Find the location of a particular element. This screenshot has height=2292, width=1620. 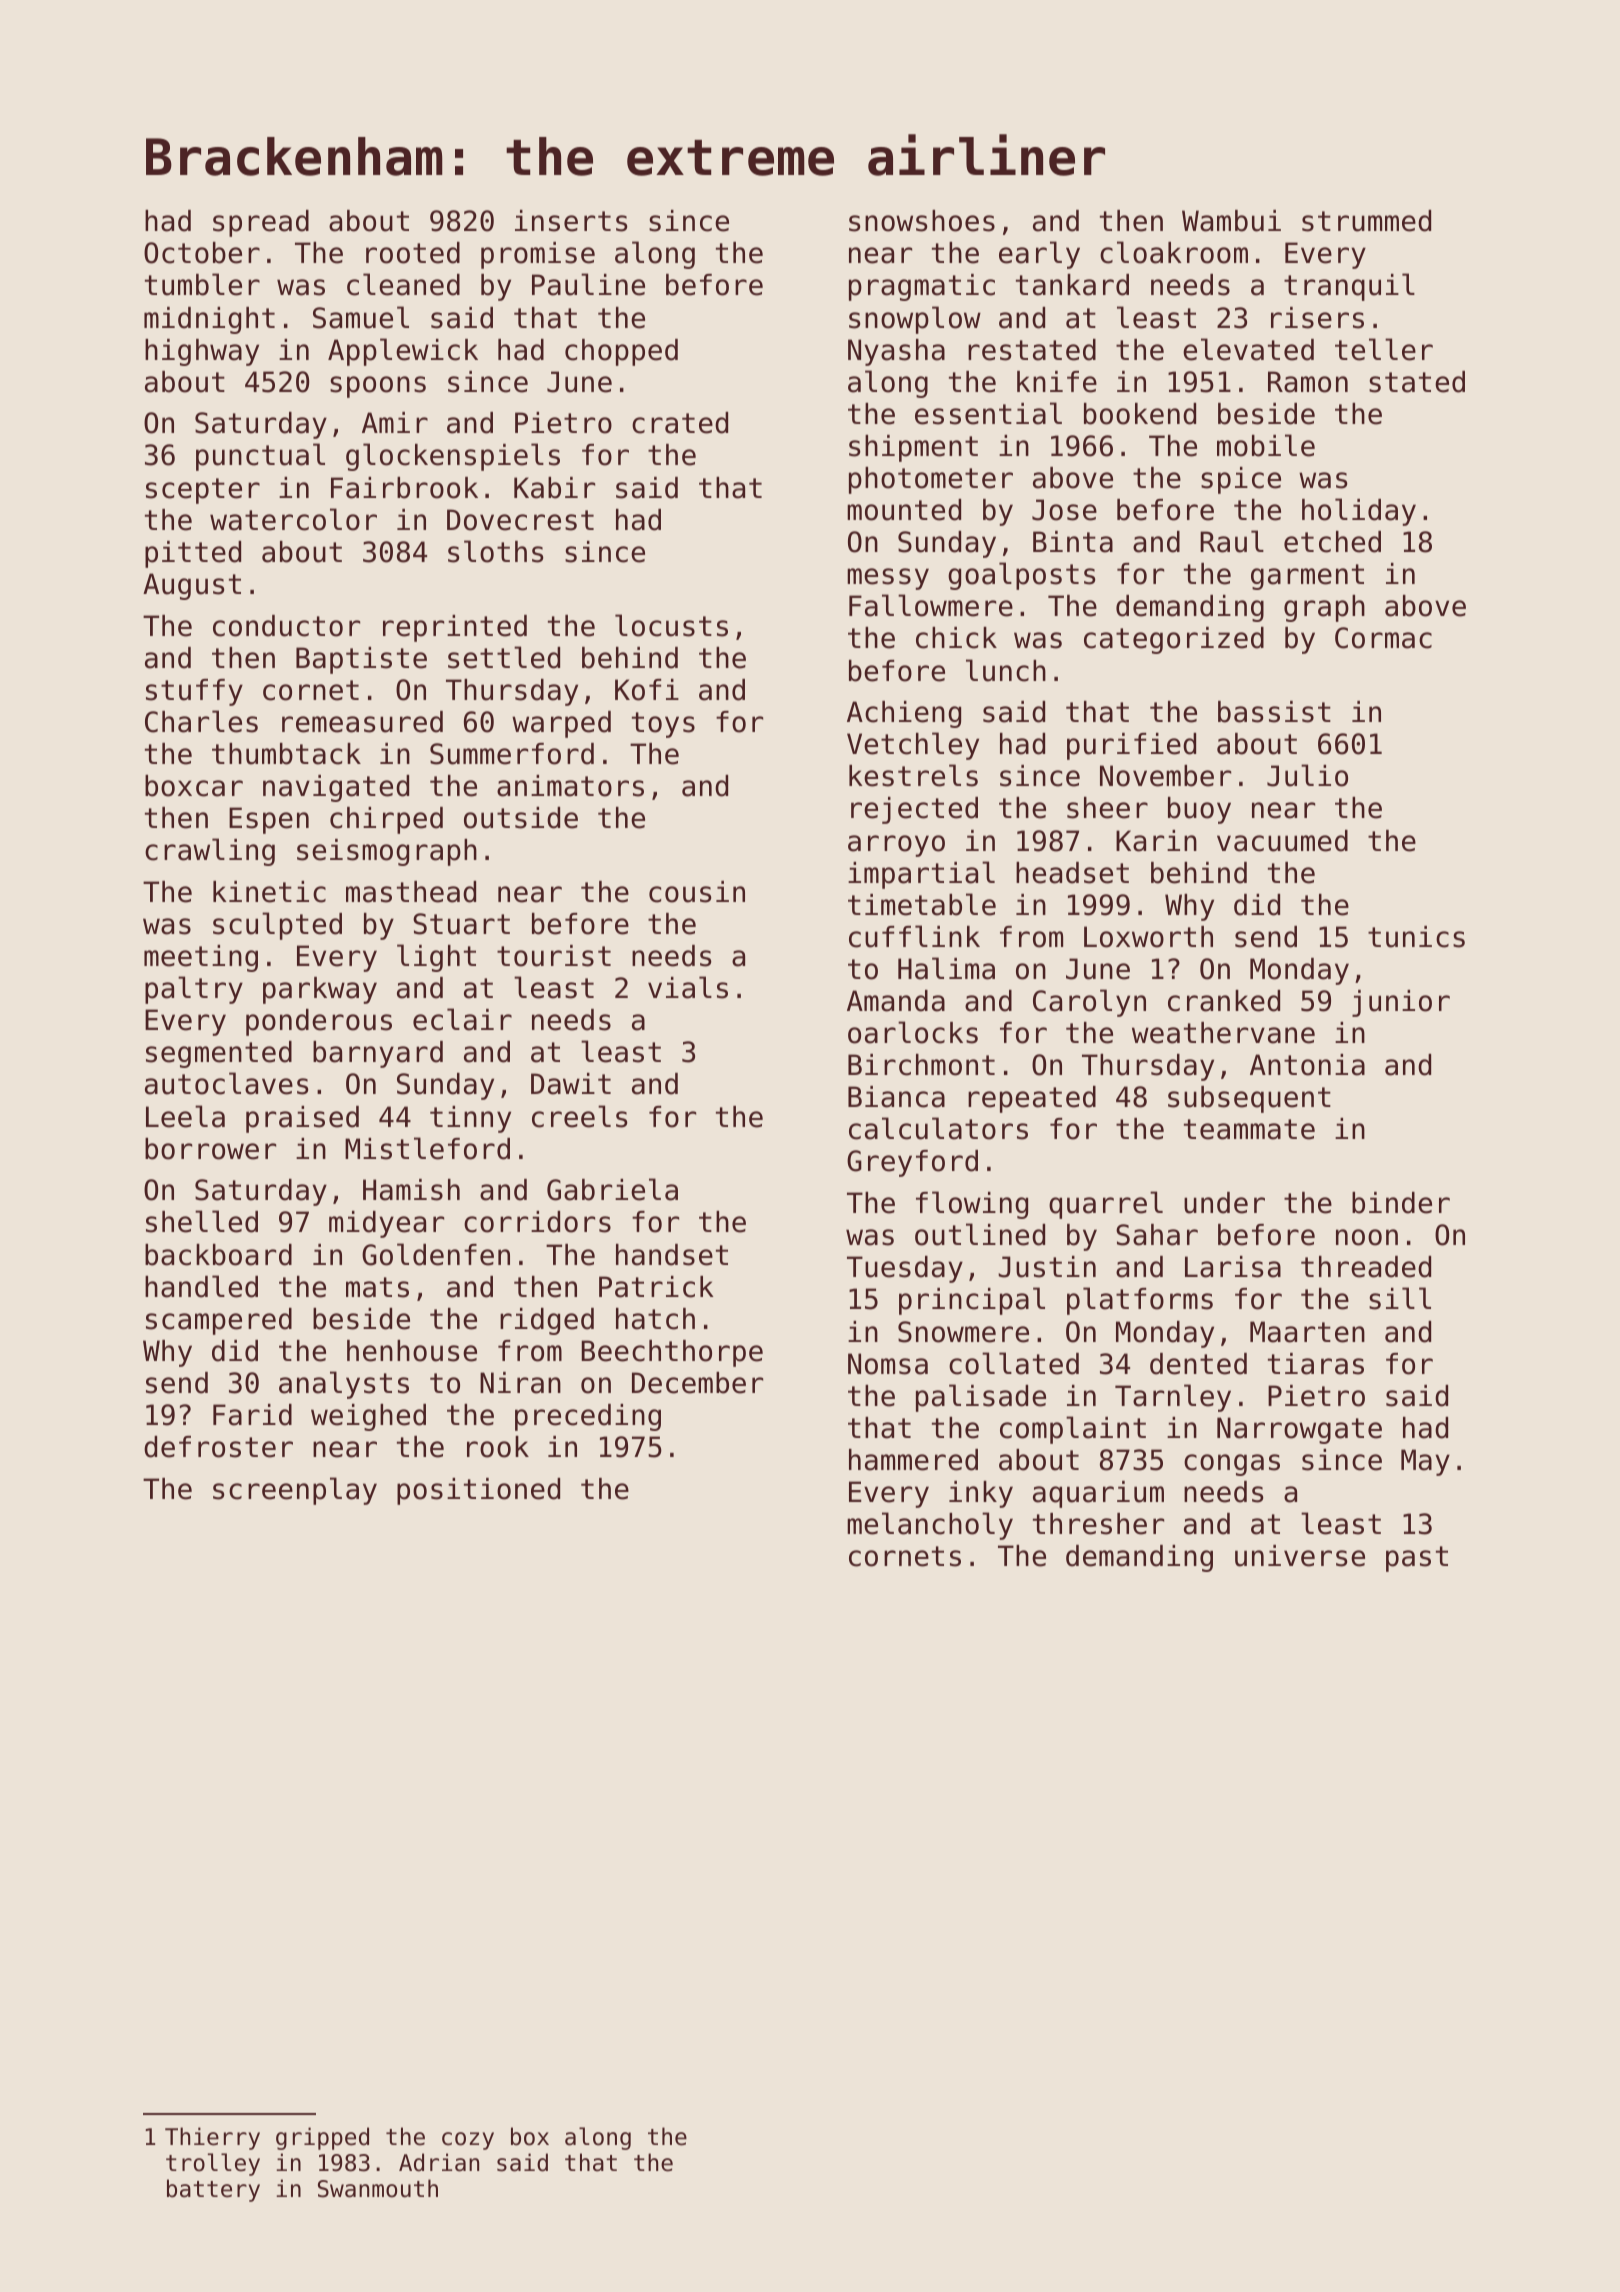

strummed is located at coordinates (1366, 221).
